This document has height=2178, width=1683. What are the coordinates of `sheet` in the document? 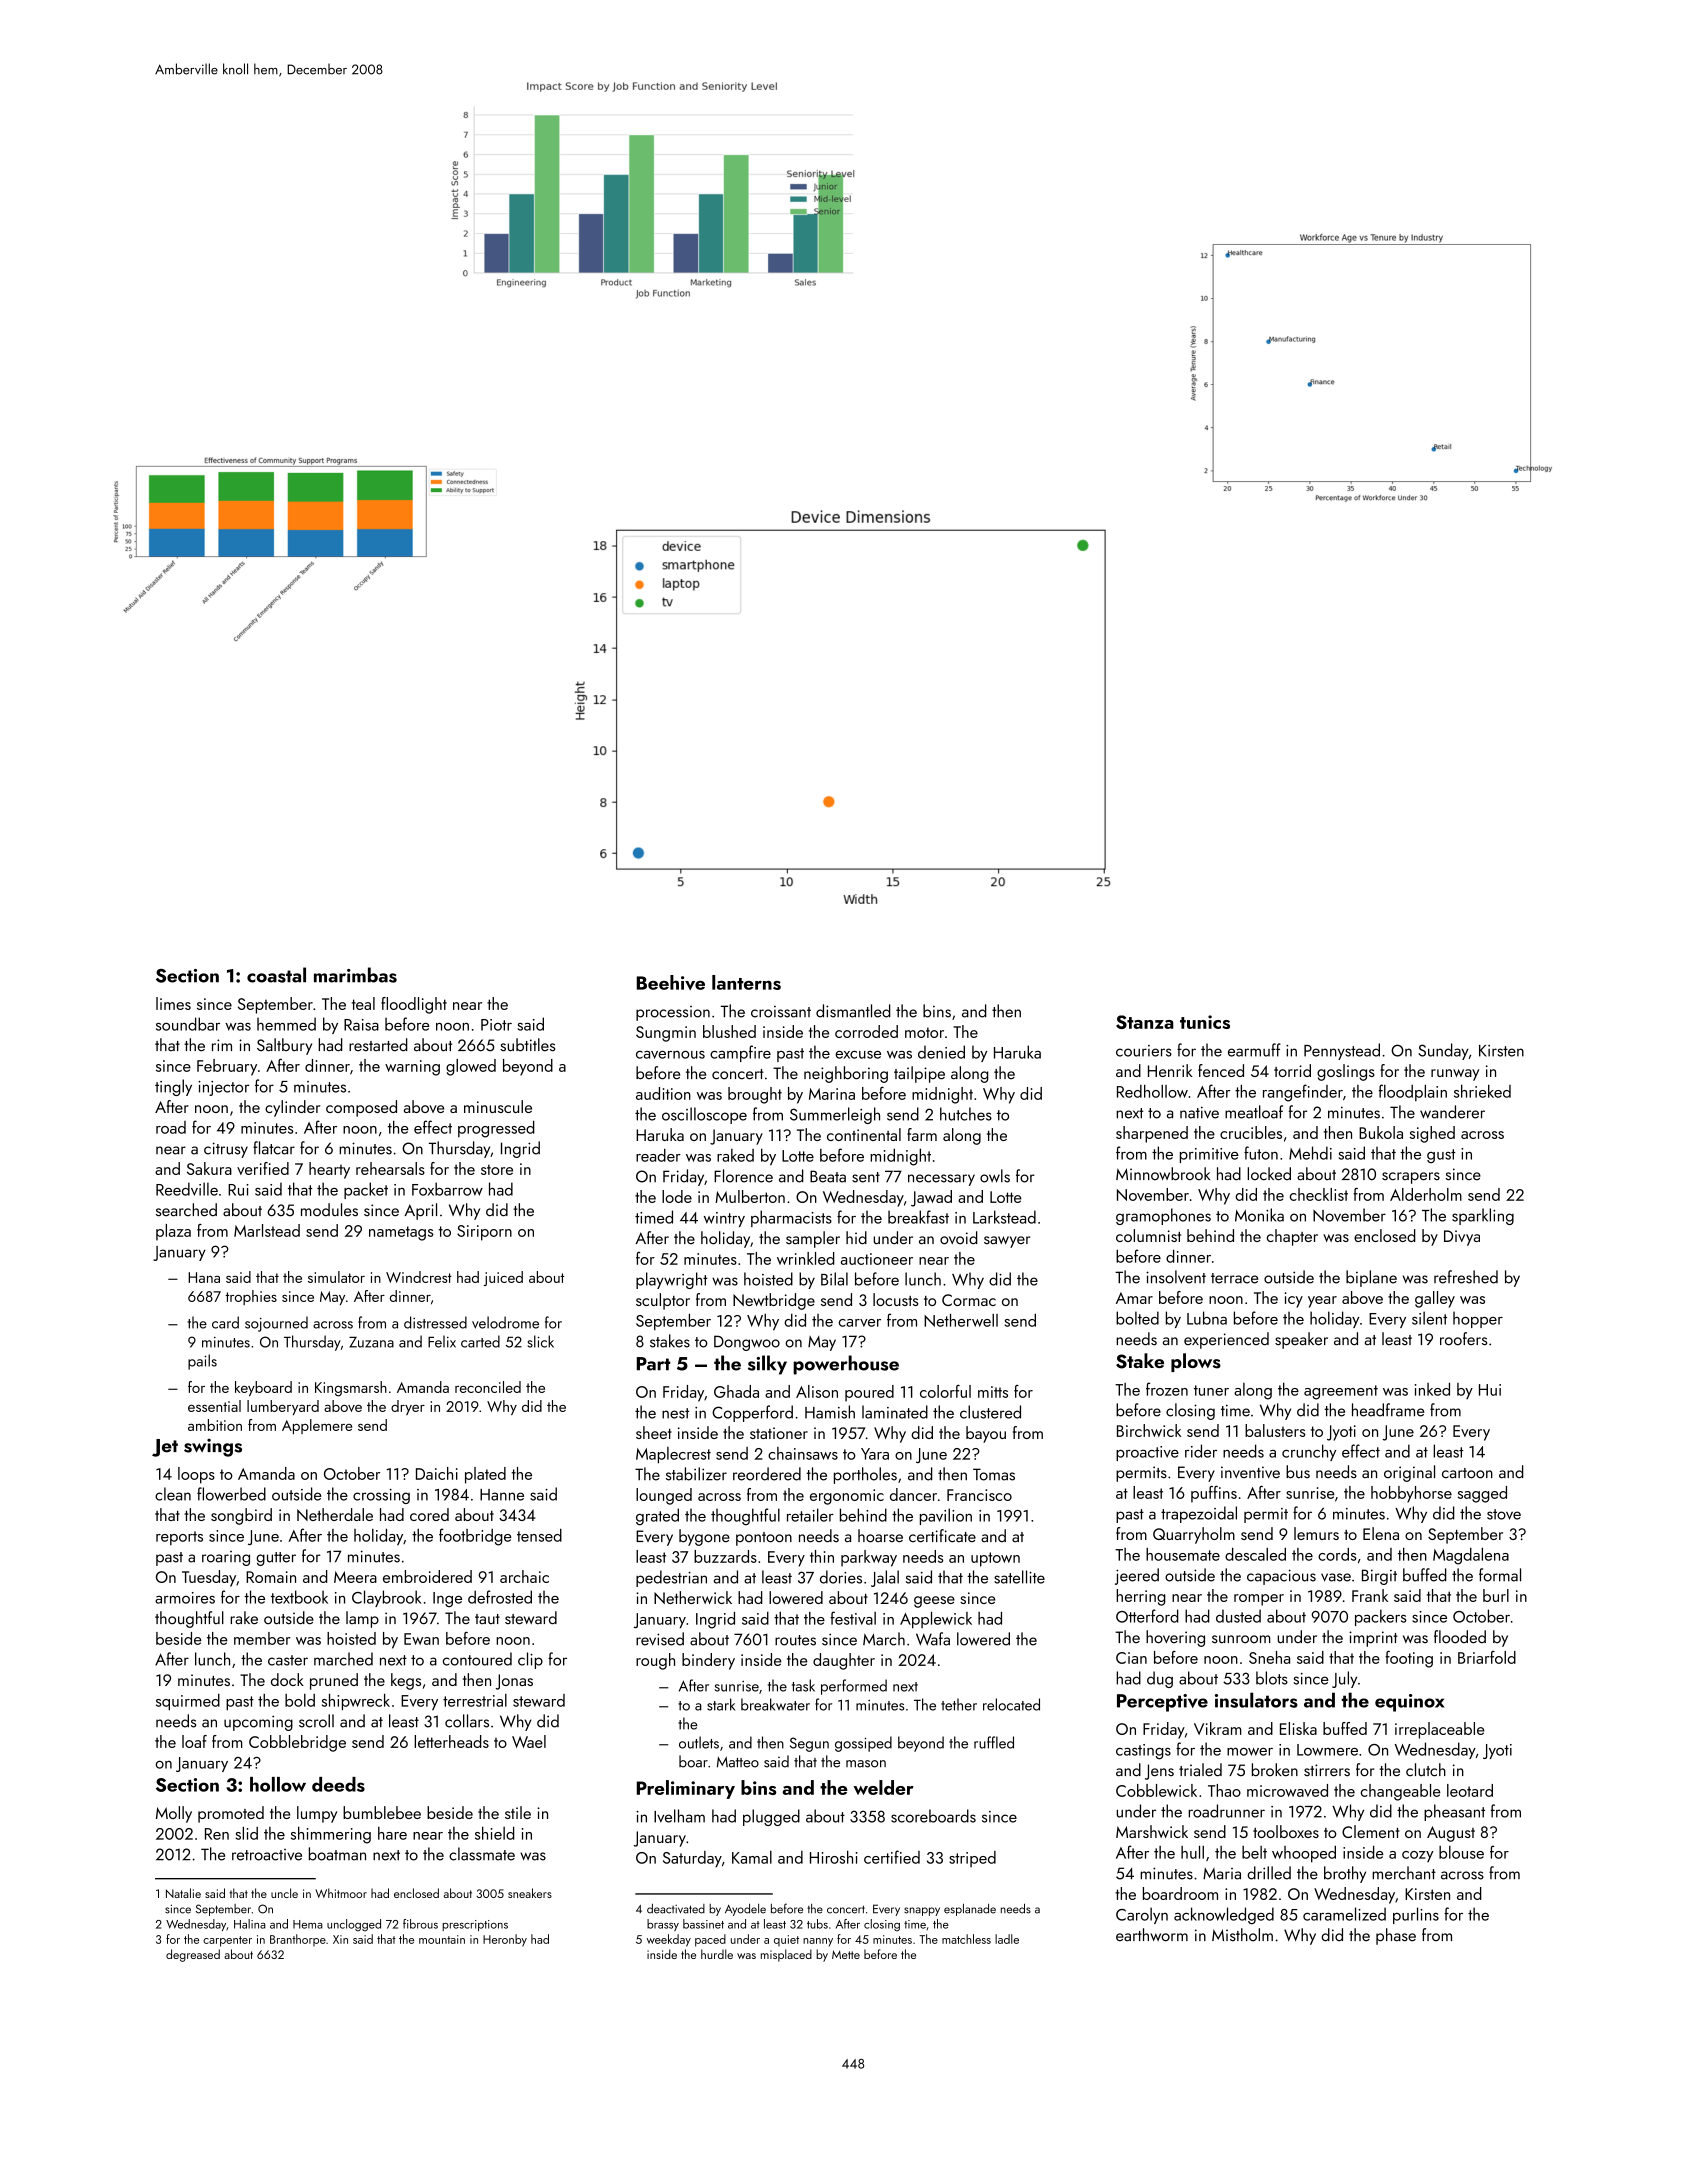 It's located at (654, 1432).
